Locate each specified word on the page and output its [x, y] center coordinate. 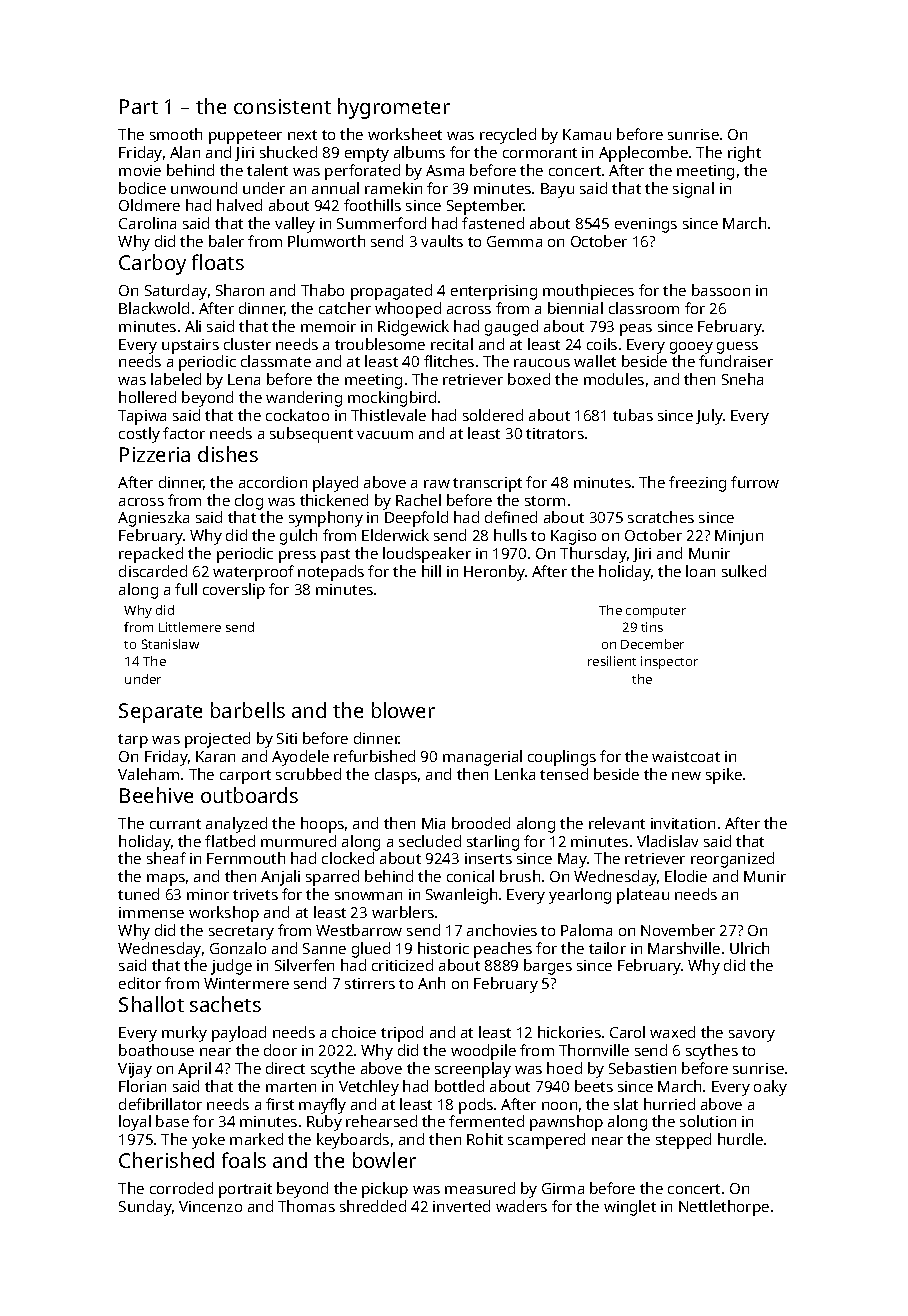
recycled [508, 136]
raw [437, 484]
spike [724, 776]
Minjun [739, 537]
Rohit [485, 1139]
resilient [612, 661]
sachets [225, 1004]
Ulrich [749, 948]
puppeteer [245, 137]
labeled [176, 379]
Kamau [587, 134]
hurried [669, 1104]
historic [443, 948]
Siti [287, 738]
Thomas [306, 1206]
